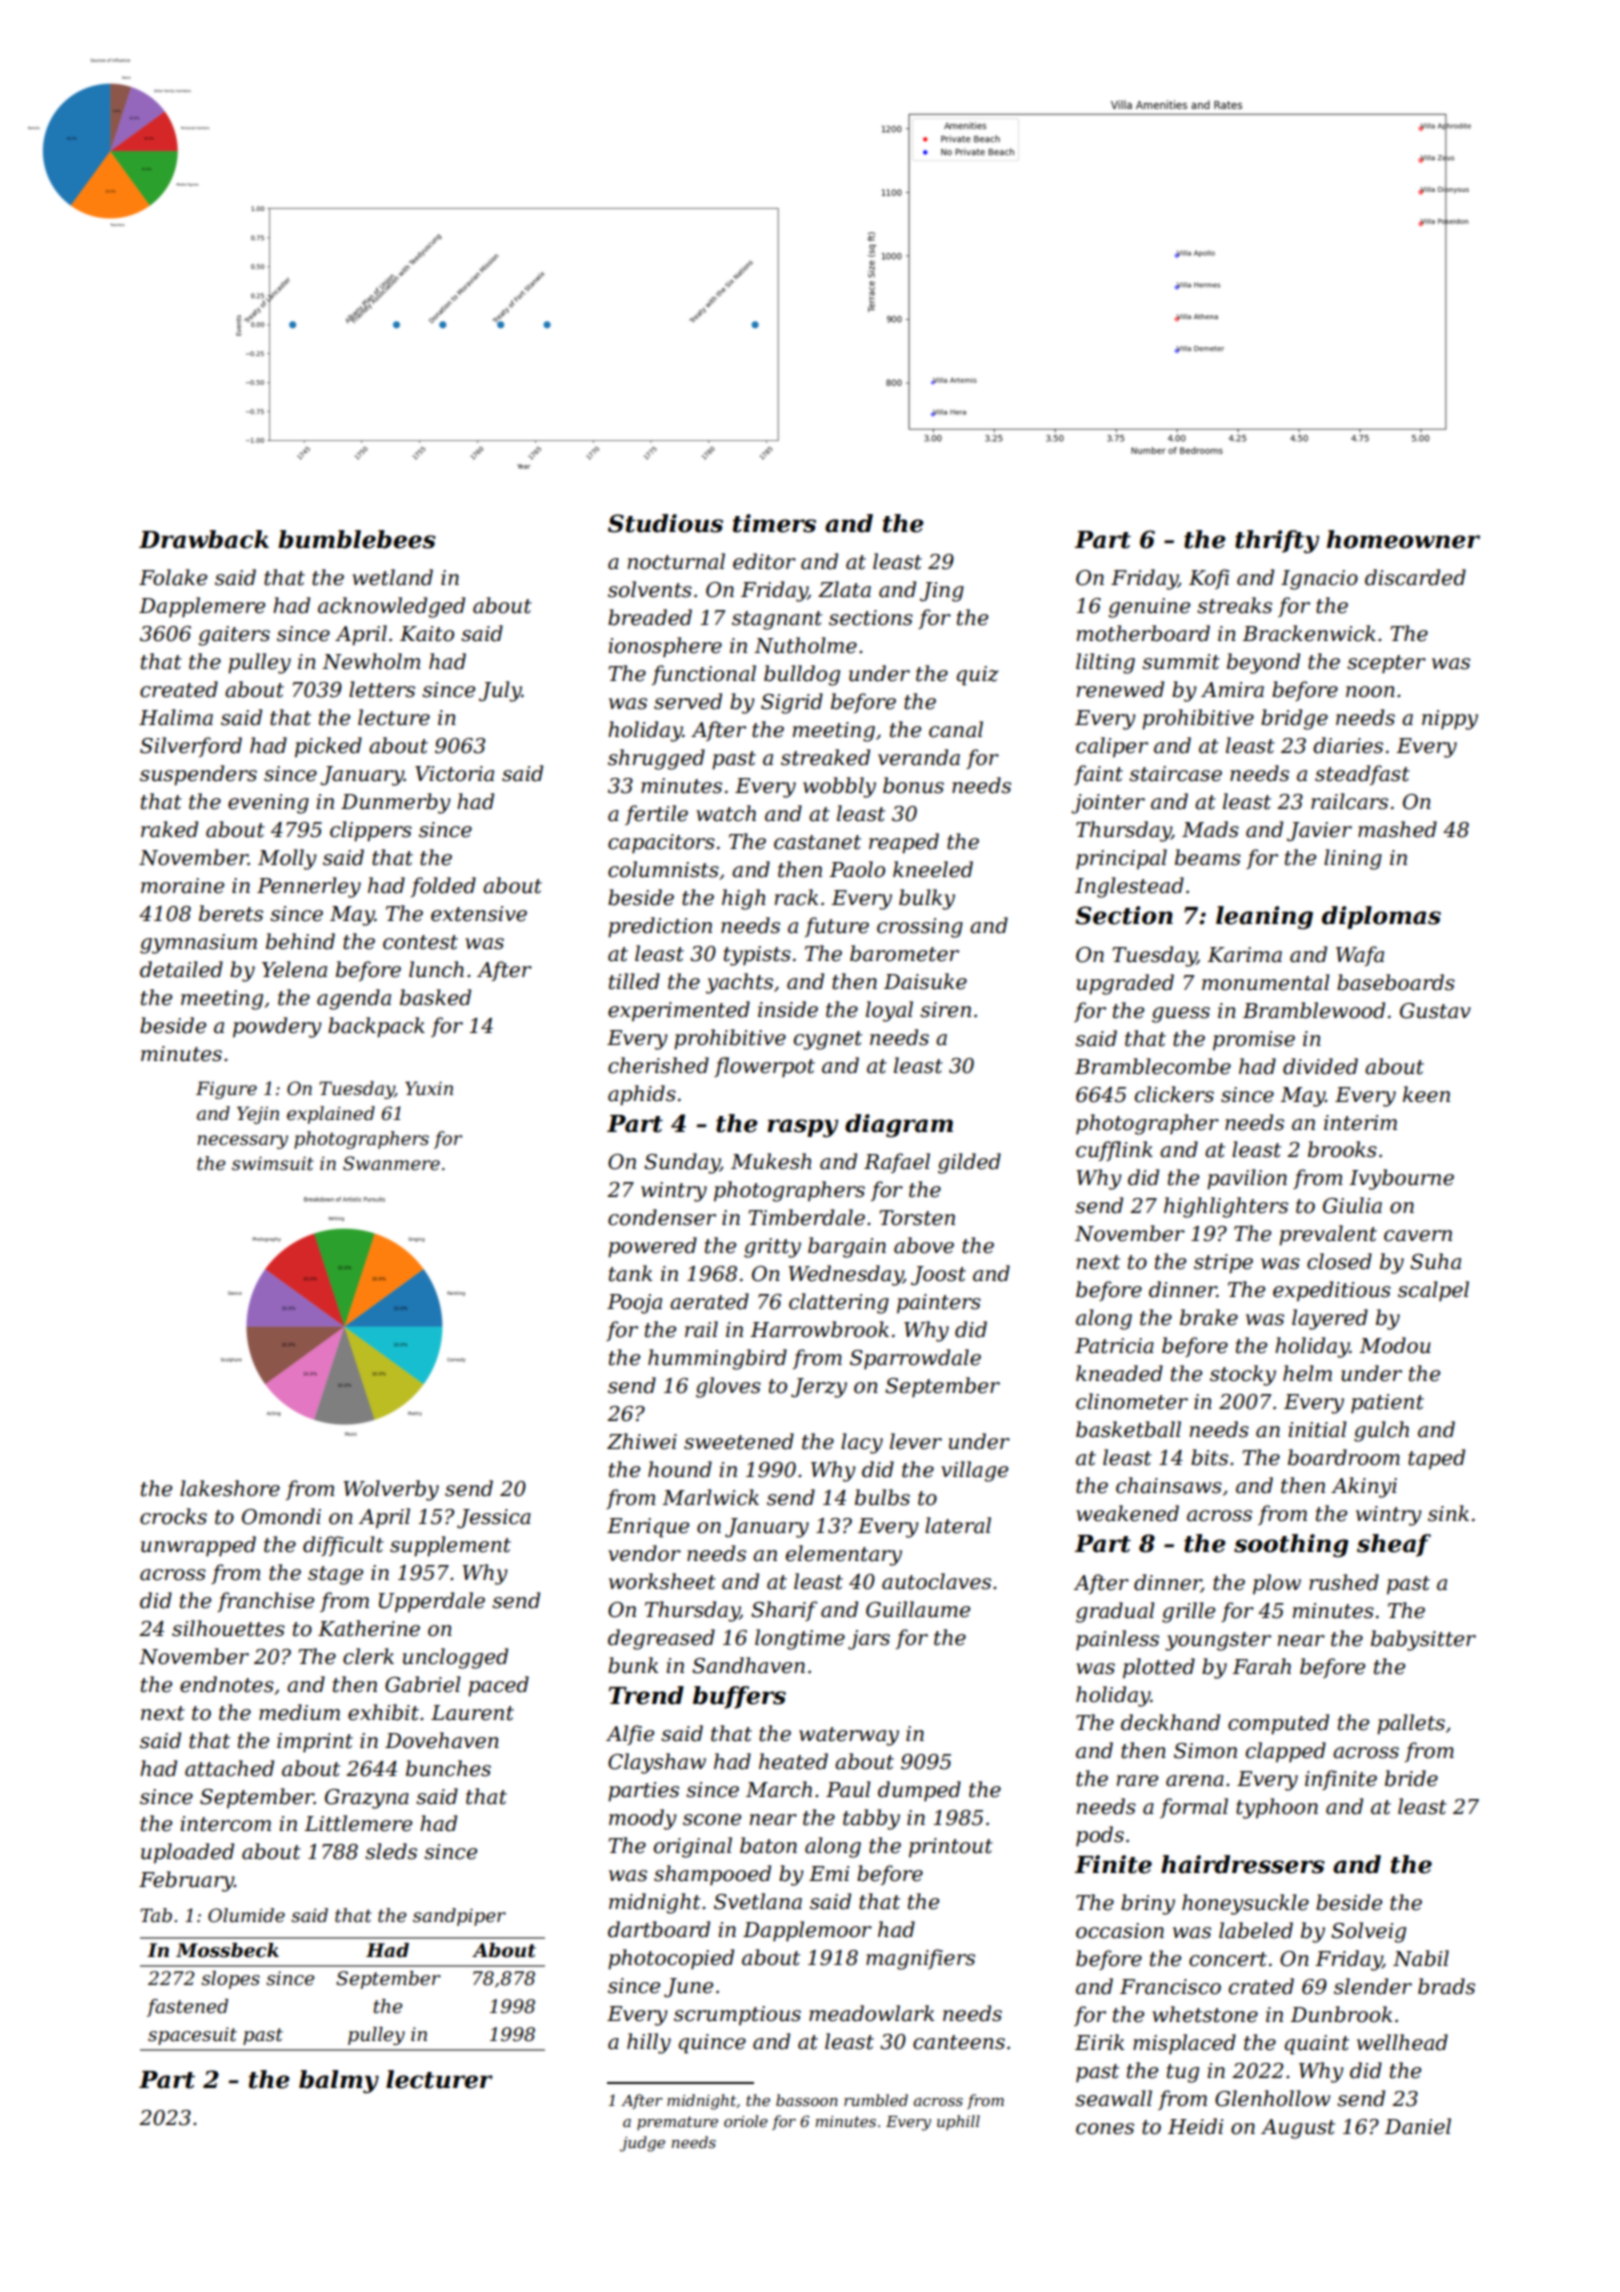 This screenshot has height=2292, width=1620. I want to click on balmy, so click(339, 2081).
